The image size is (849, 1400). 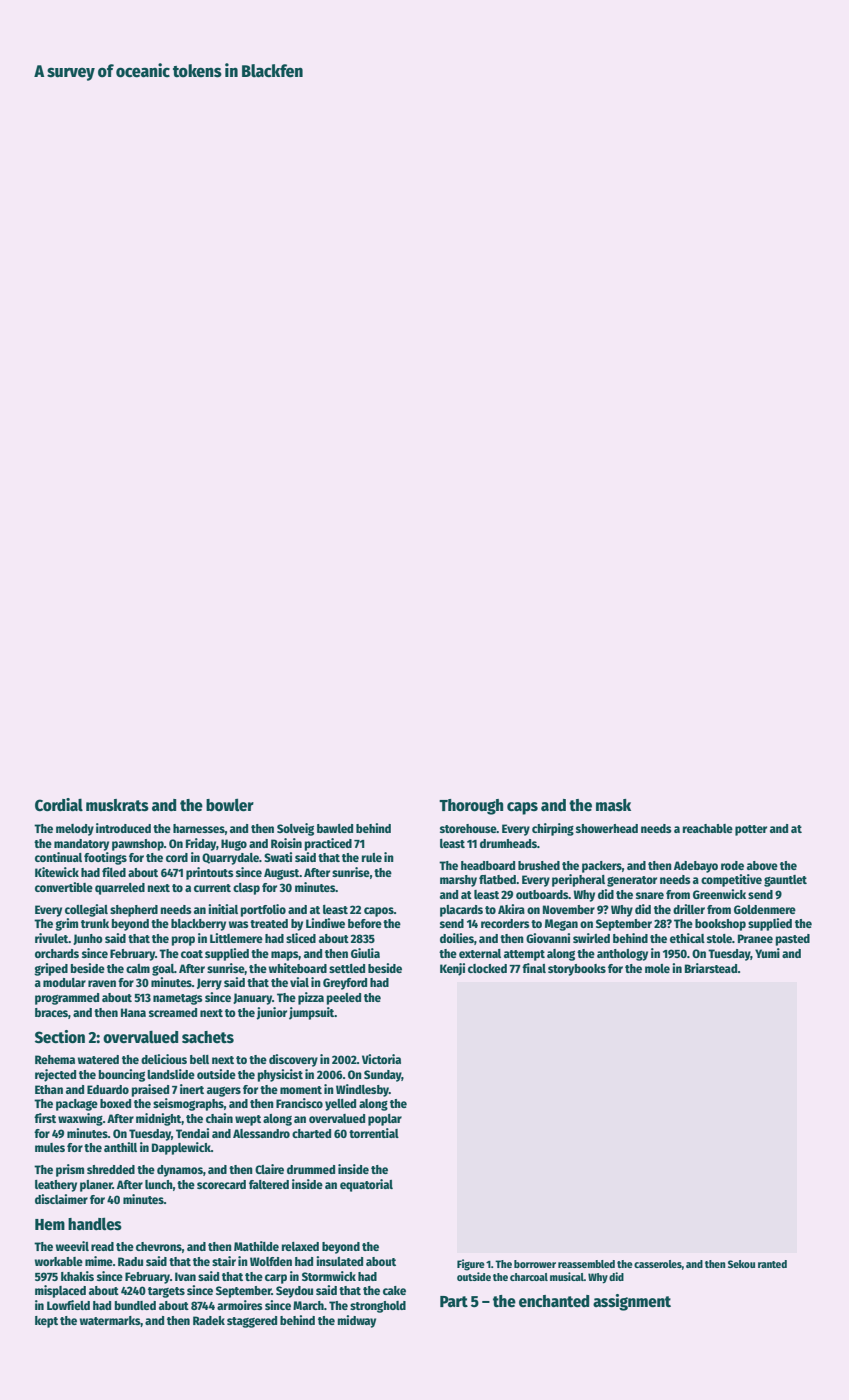 I want to click on continual, so click(x=58, y=857).
